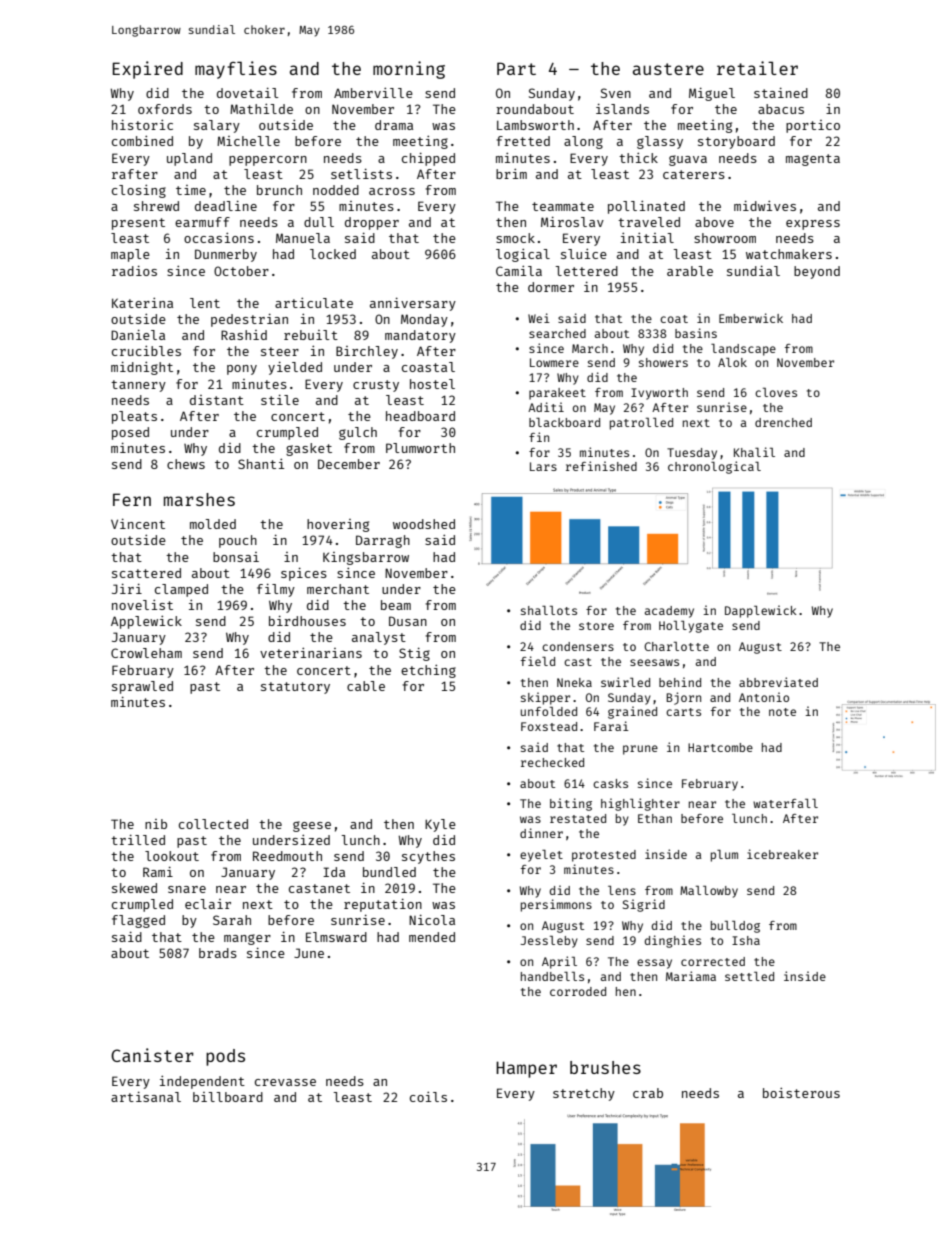 This page has height=1233, width=952. What do you see at coordinates (659, 394) in the page?
I see `Ivyworth` at bounding box center [659, 394].
